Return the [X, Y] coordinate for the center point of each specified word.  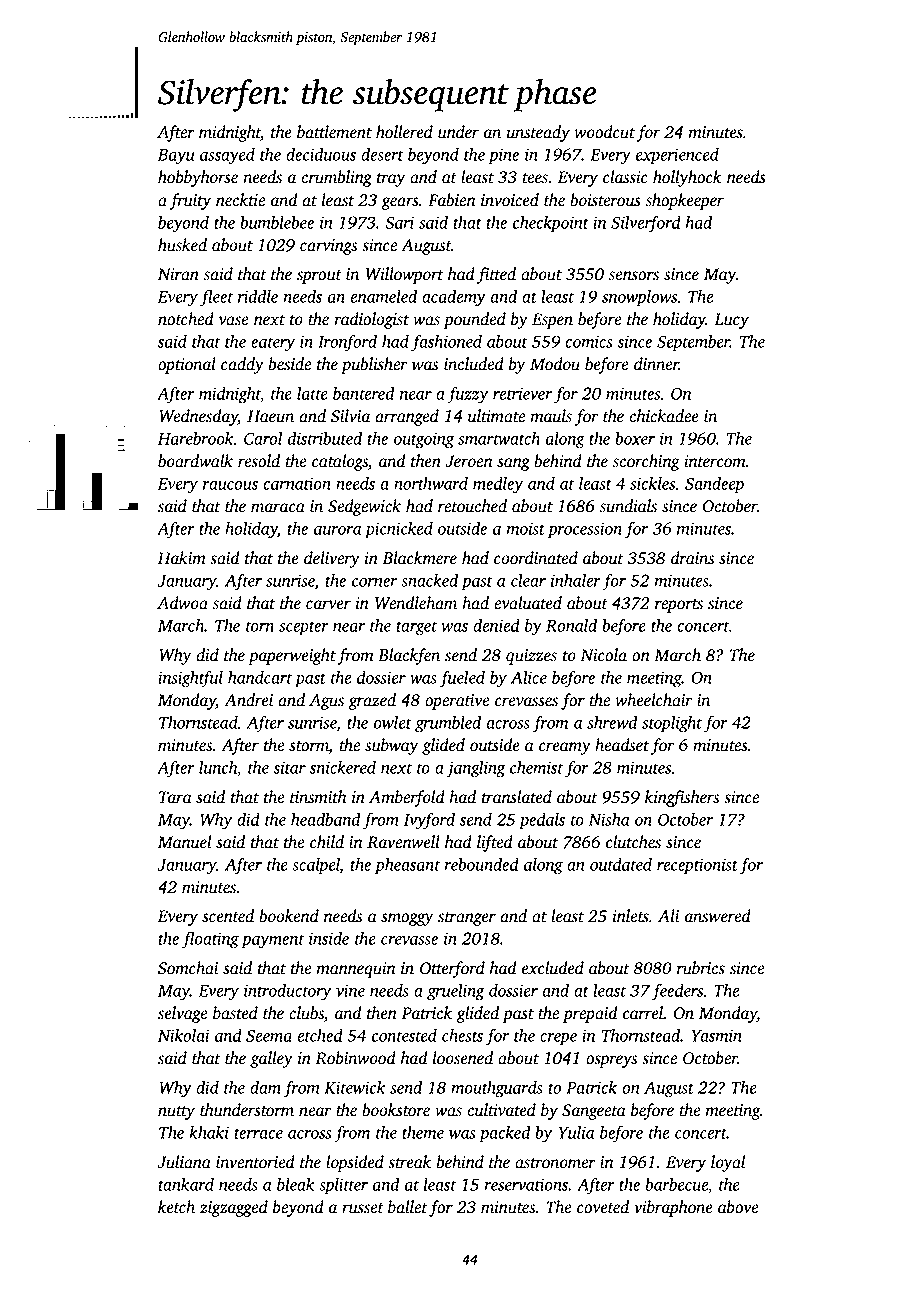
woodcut [604, 132]
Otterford [452, 969]
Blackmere [419, 558]
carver [328, 605]
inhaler [576, 580]
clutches [633, 842]
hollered [404, 132]
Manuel [185, 842]
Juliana [184, 1162]
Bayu [176, 156]
